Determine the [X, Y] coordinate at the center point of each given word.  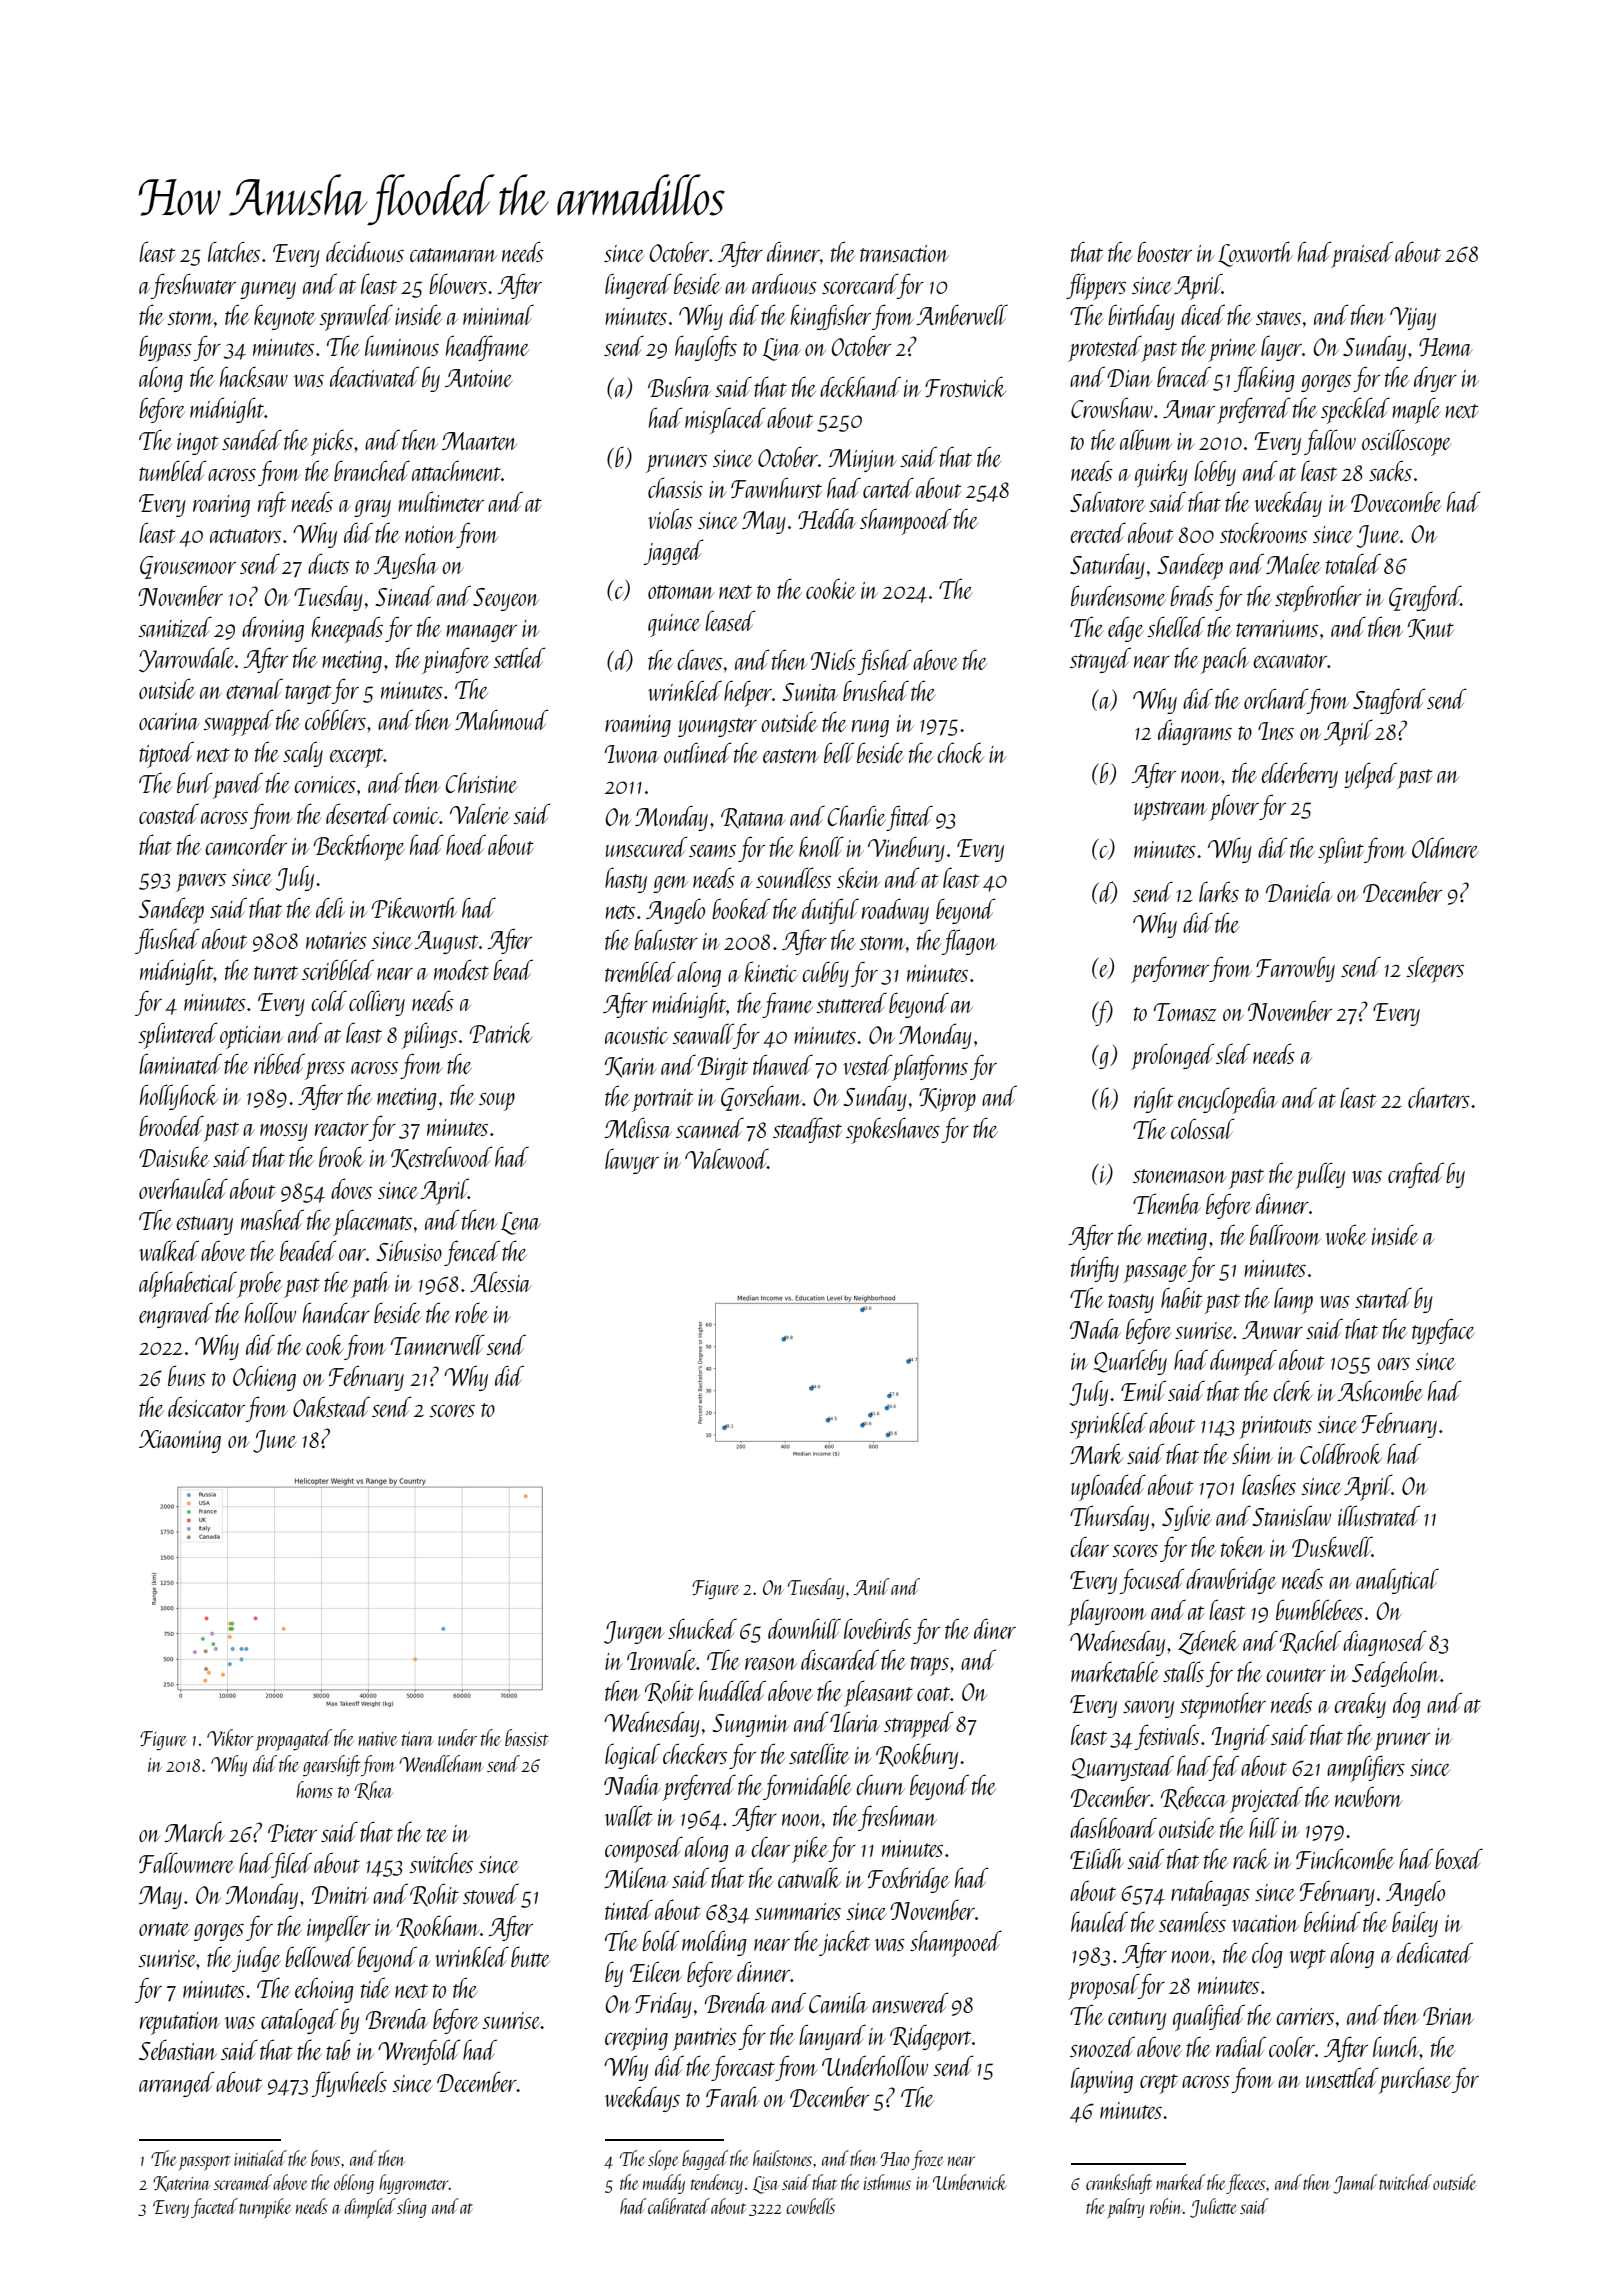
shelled [1176, 626]
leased [730, 620]
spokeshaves [893, 1130]
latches [234, 251]
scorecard [860, 283]
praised [1362, 254]
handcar [336, 1312]
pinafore [456, 660]
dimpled [370, 2208]
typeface [1443, 1331]
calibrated [679, 2206]
